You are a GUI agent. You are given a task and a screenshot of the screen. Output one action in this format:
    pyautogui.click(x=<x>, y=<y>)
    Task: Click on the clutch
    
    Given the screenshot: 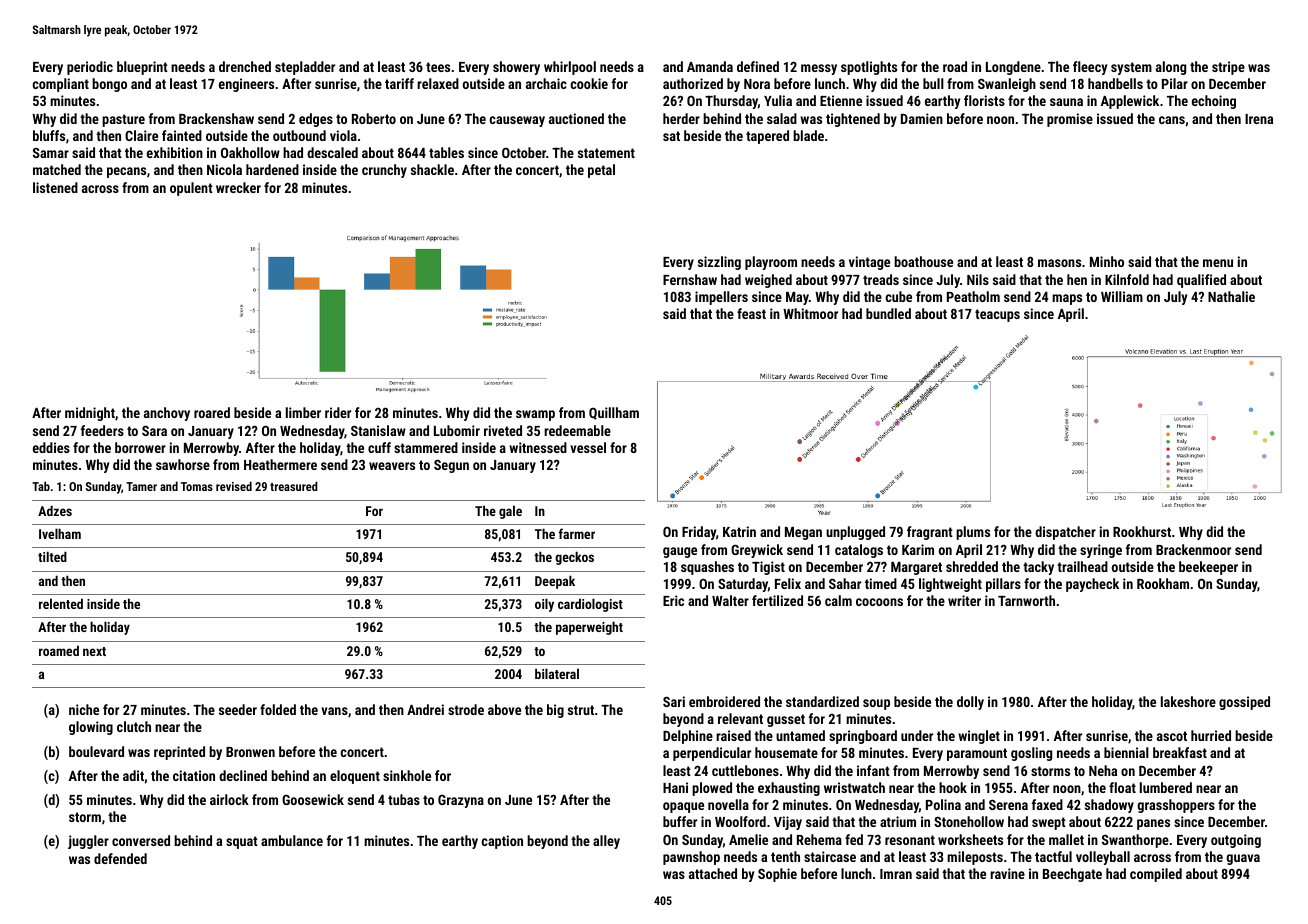 What is the action you would take?
    pyautogui.click(x=134, y=726)
